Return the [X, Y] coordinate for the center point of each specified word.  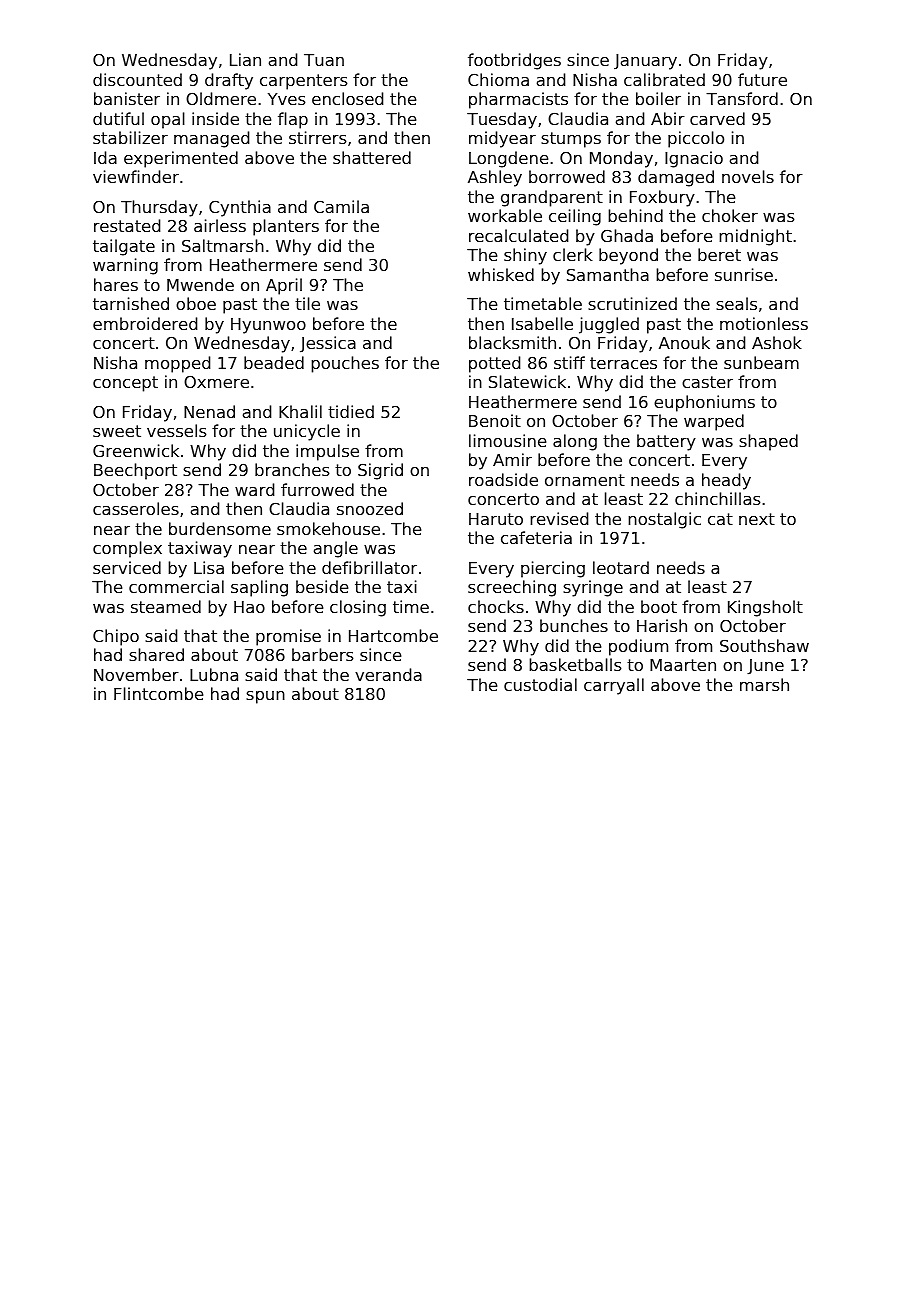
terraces [623, 363]
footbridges [514, 61]
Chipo [116, 637]
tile [307, 303]
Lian [245, 59]
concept [125, 384]
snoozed [370, 508]
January [645, 62]
